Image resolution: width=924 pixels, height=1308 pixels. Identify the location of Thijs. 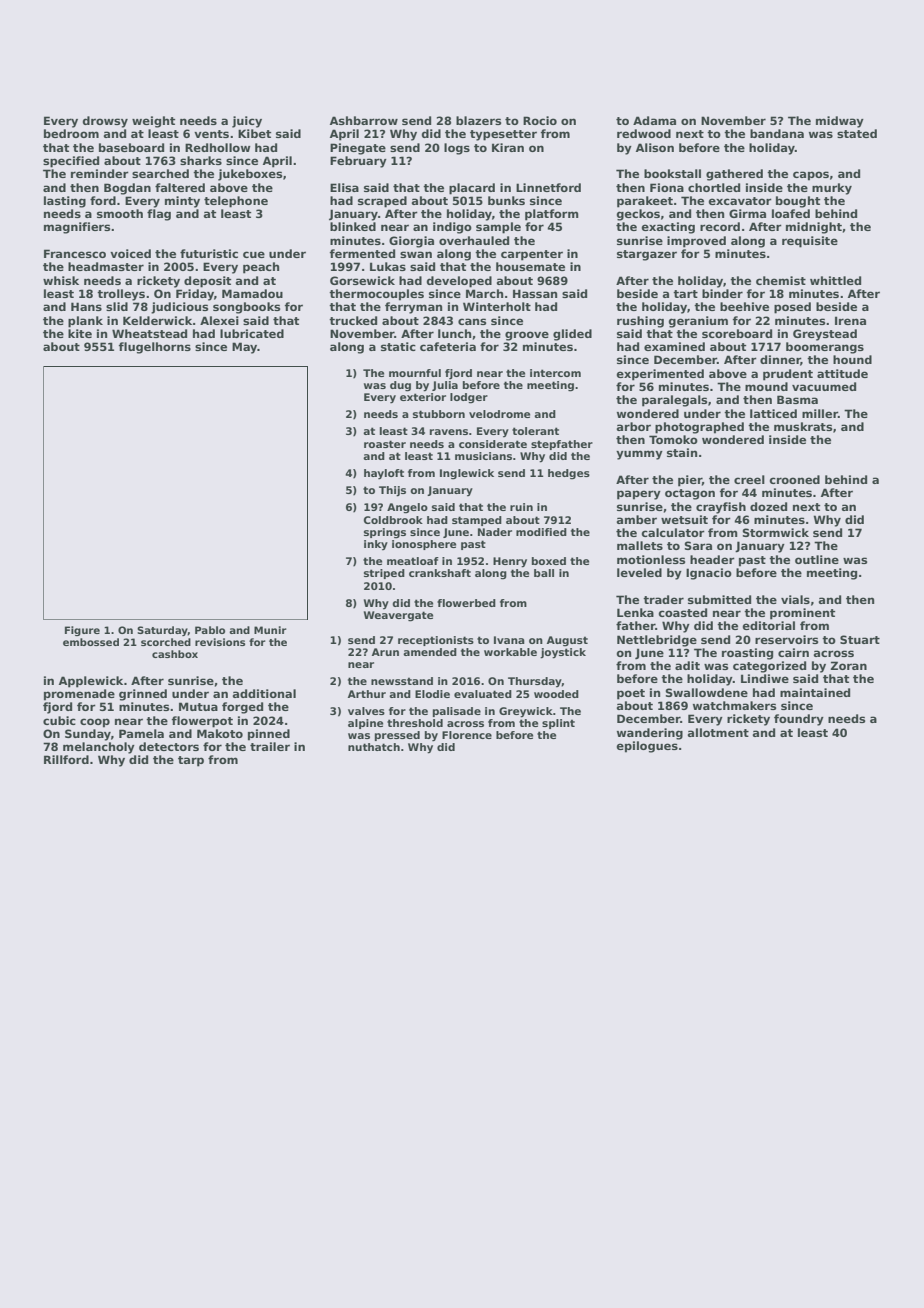
(392, 491).
